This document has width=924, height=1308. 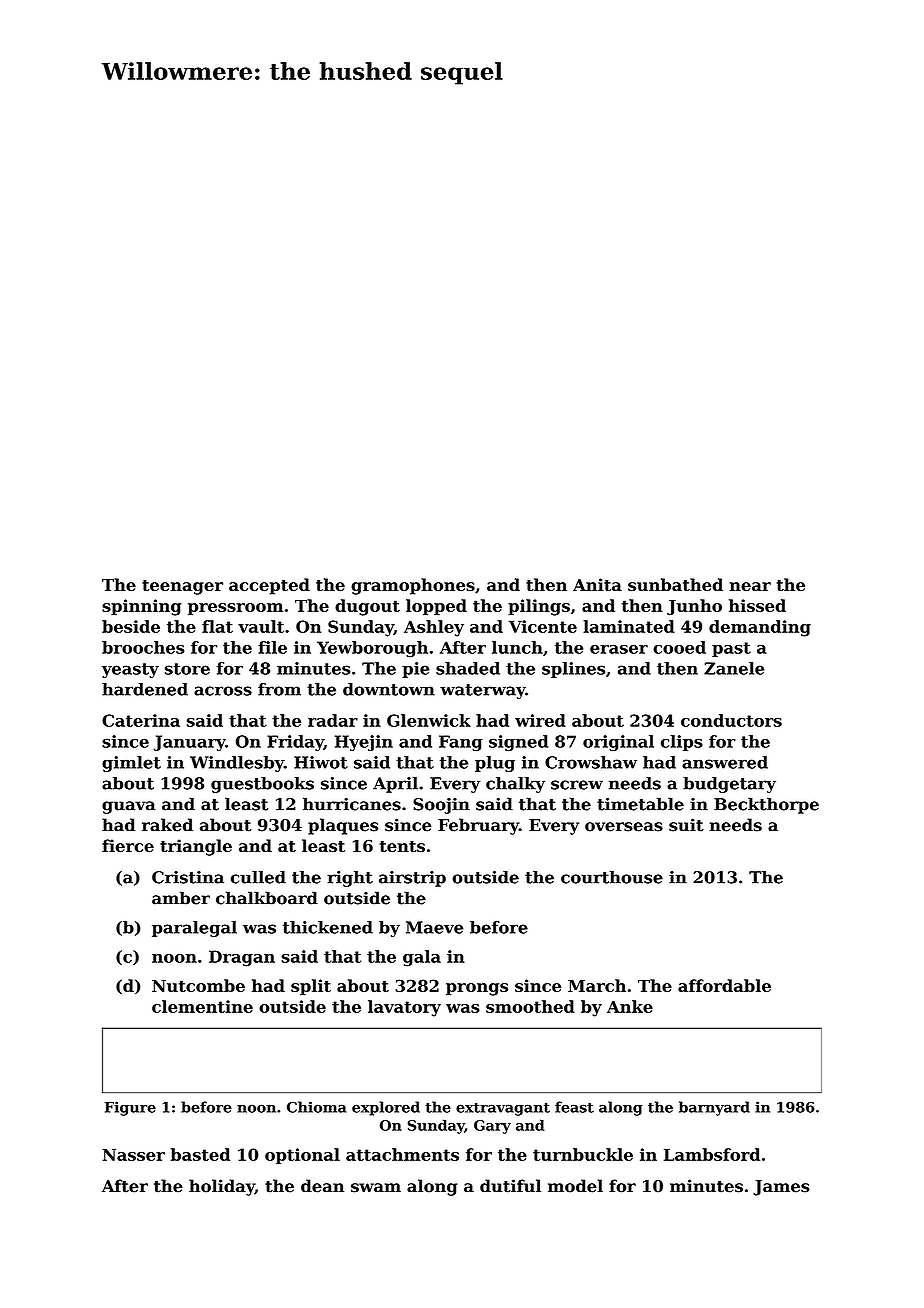 What do you see at coordinates (194, 929) in the document?
I see `paralegal` at bounding box center [194, 929].
